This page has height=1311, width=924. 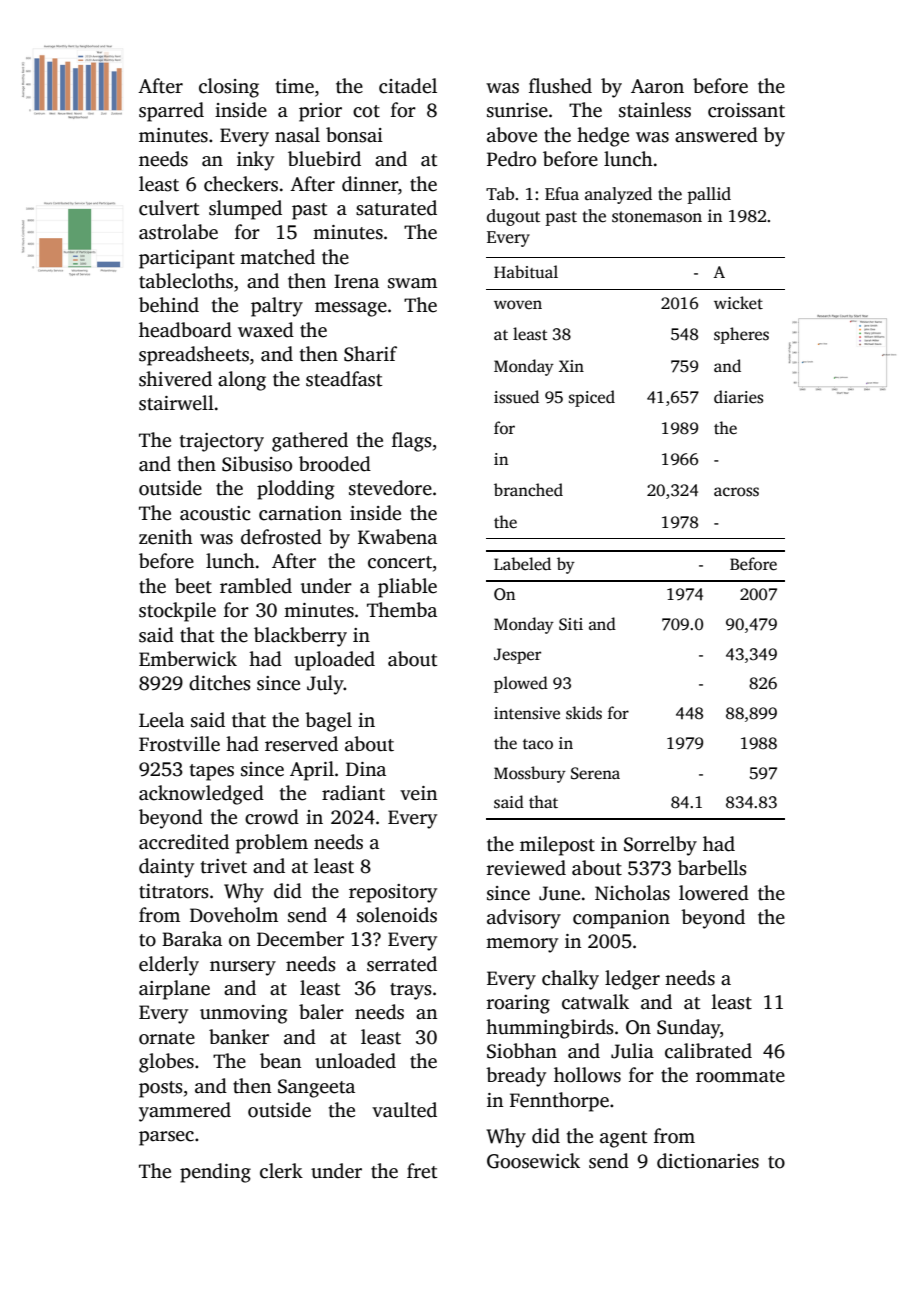 What do you see at coordinates (229, 88) in the page?
I see `closing` at bounding box center [229, 88].
